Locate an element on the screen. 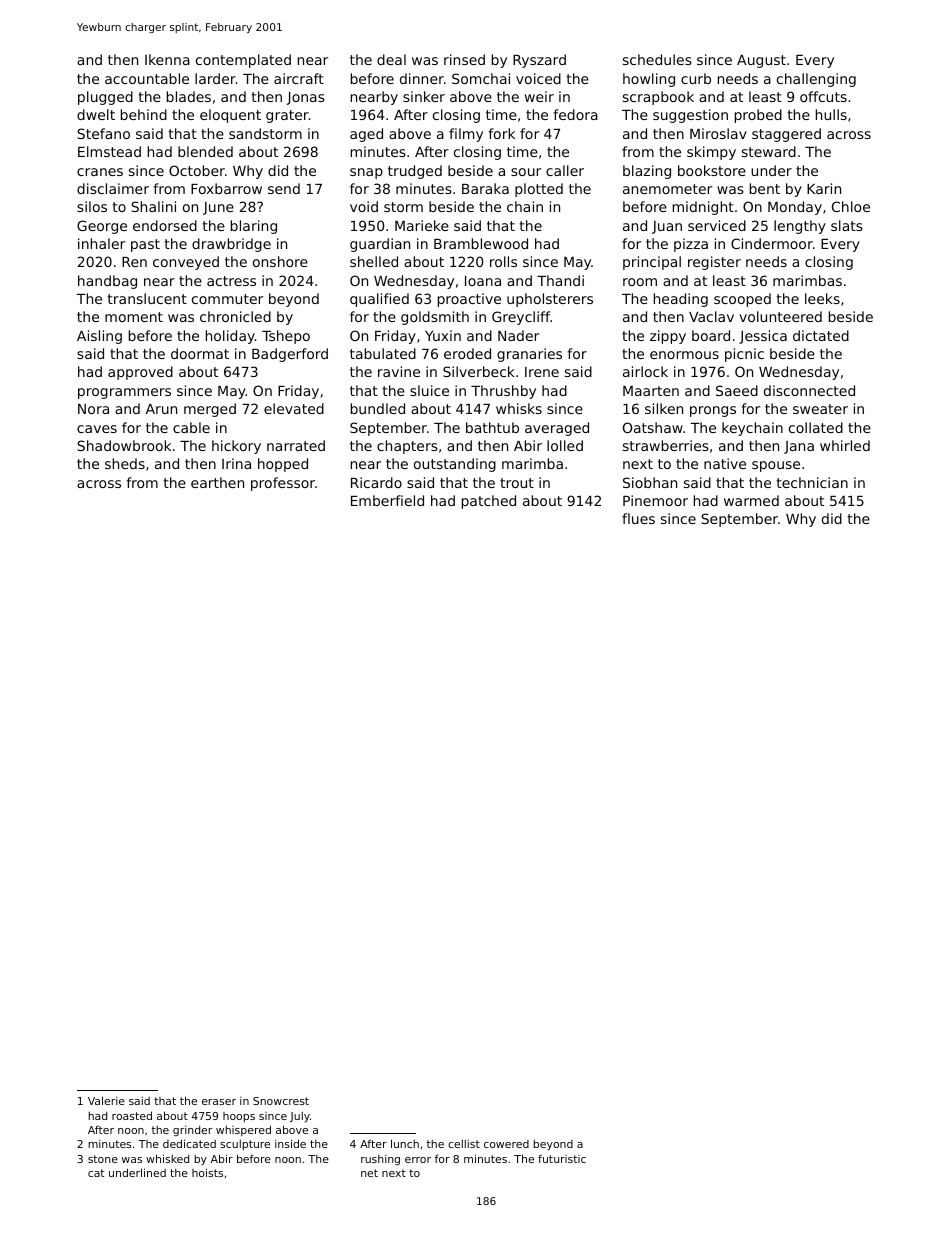 The width and height of the screenshot is (952, 1233). professor is located at coordinates (283, 484).
